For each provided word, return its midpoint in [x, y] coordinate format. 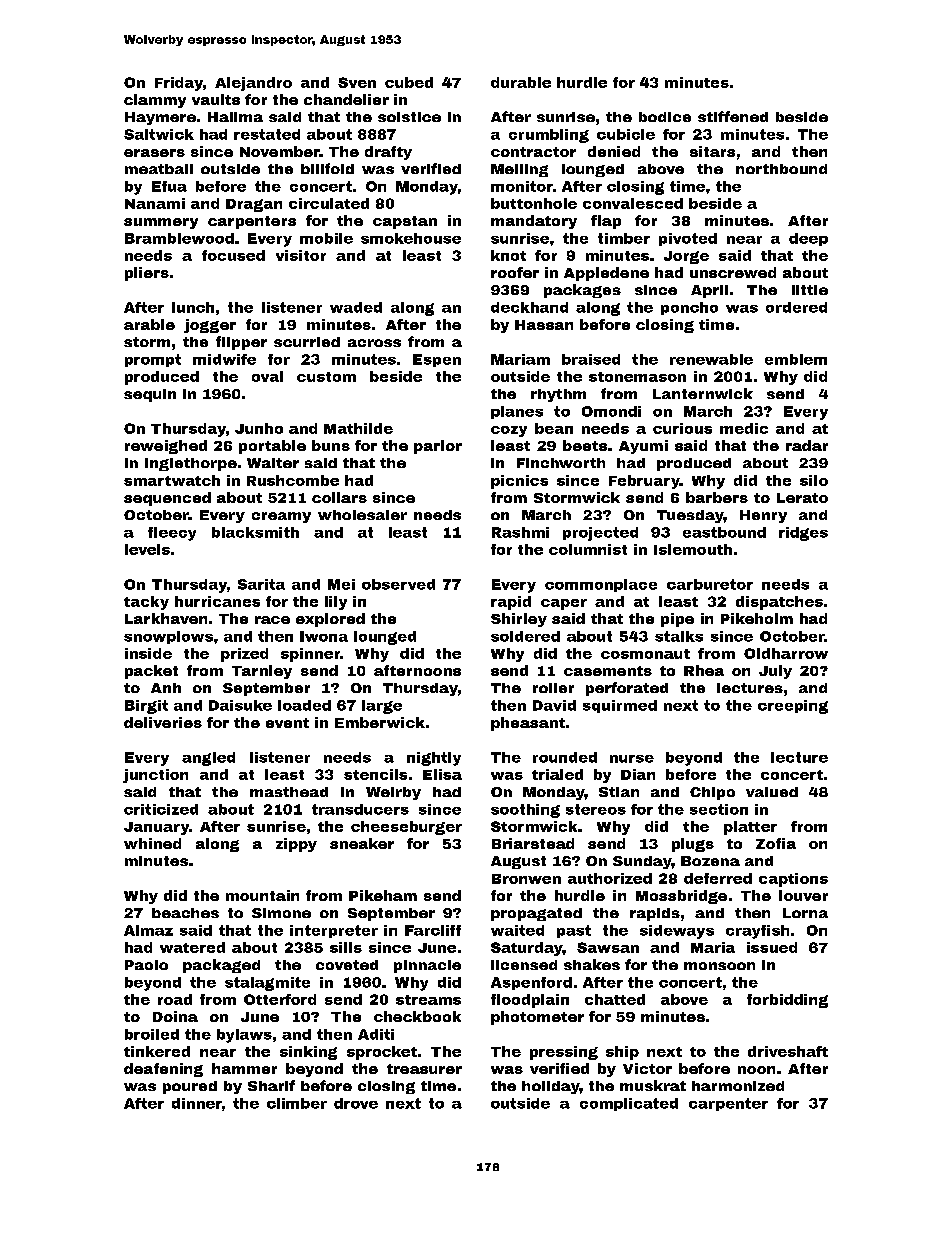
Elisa [442, 774]
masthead [289, 792]
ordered [796, 307]
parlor [438, 447]
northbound [781, 169]
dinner [197, 1103]
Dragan [254, 205]
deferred [718, 878]
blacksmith [255, 532]
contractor [533, 152]
